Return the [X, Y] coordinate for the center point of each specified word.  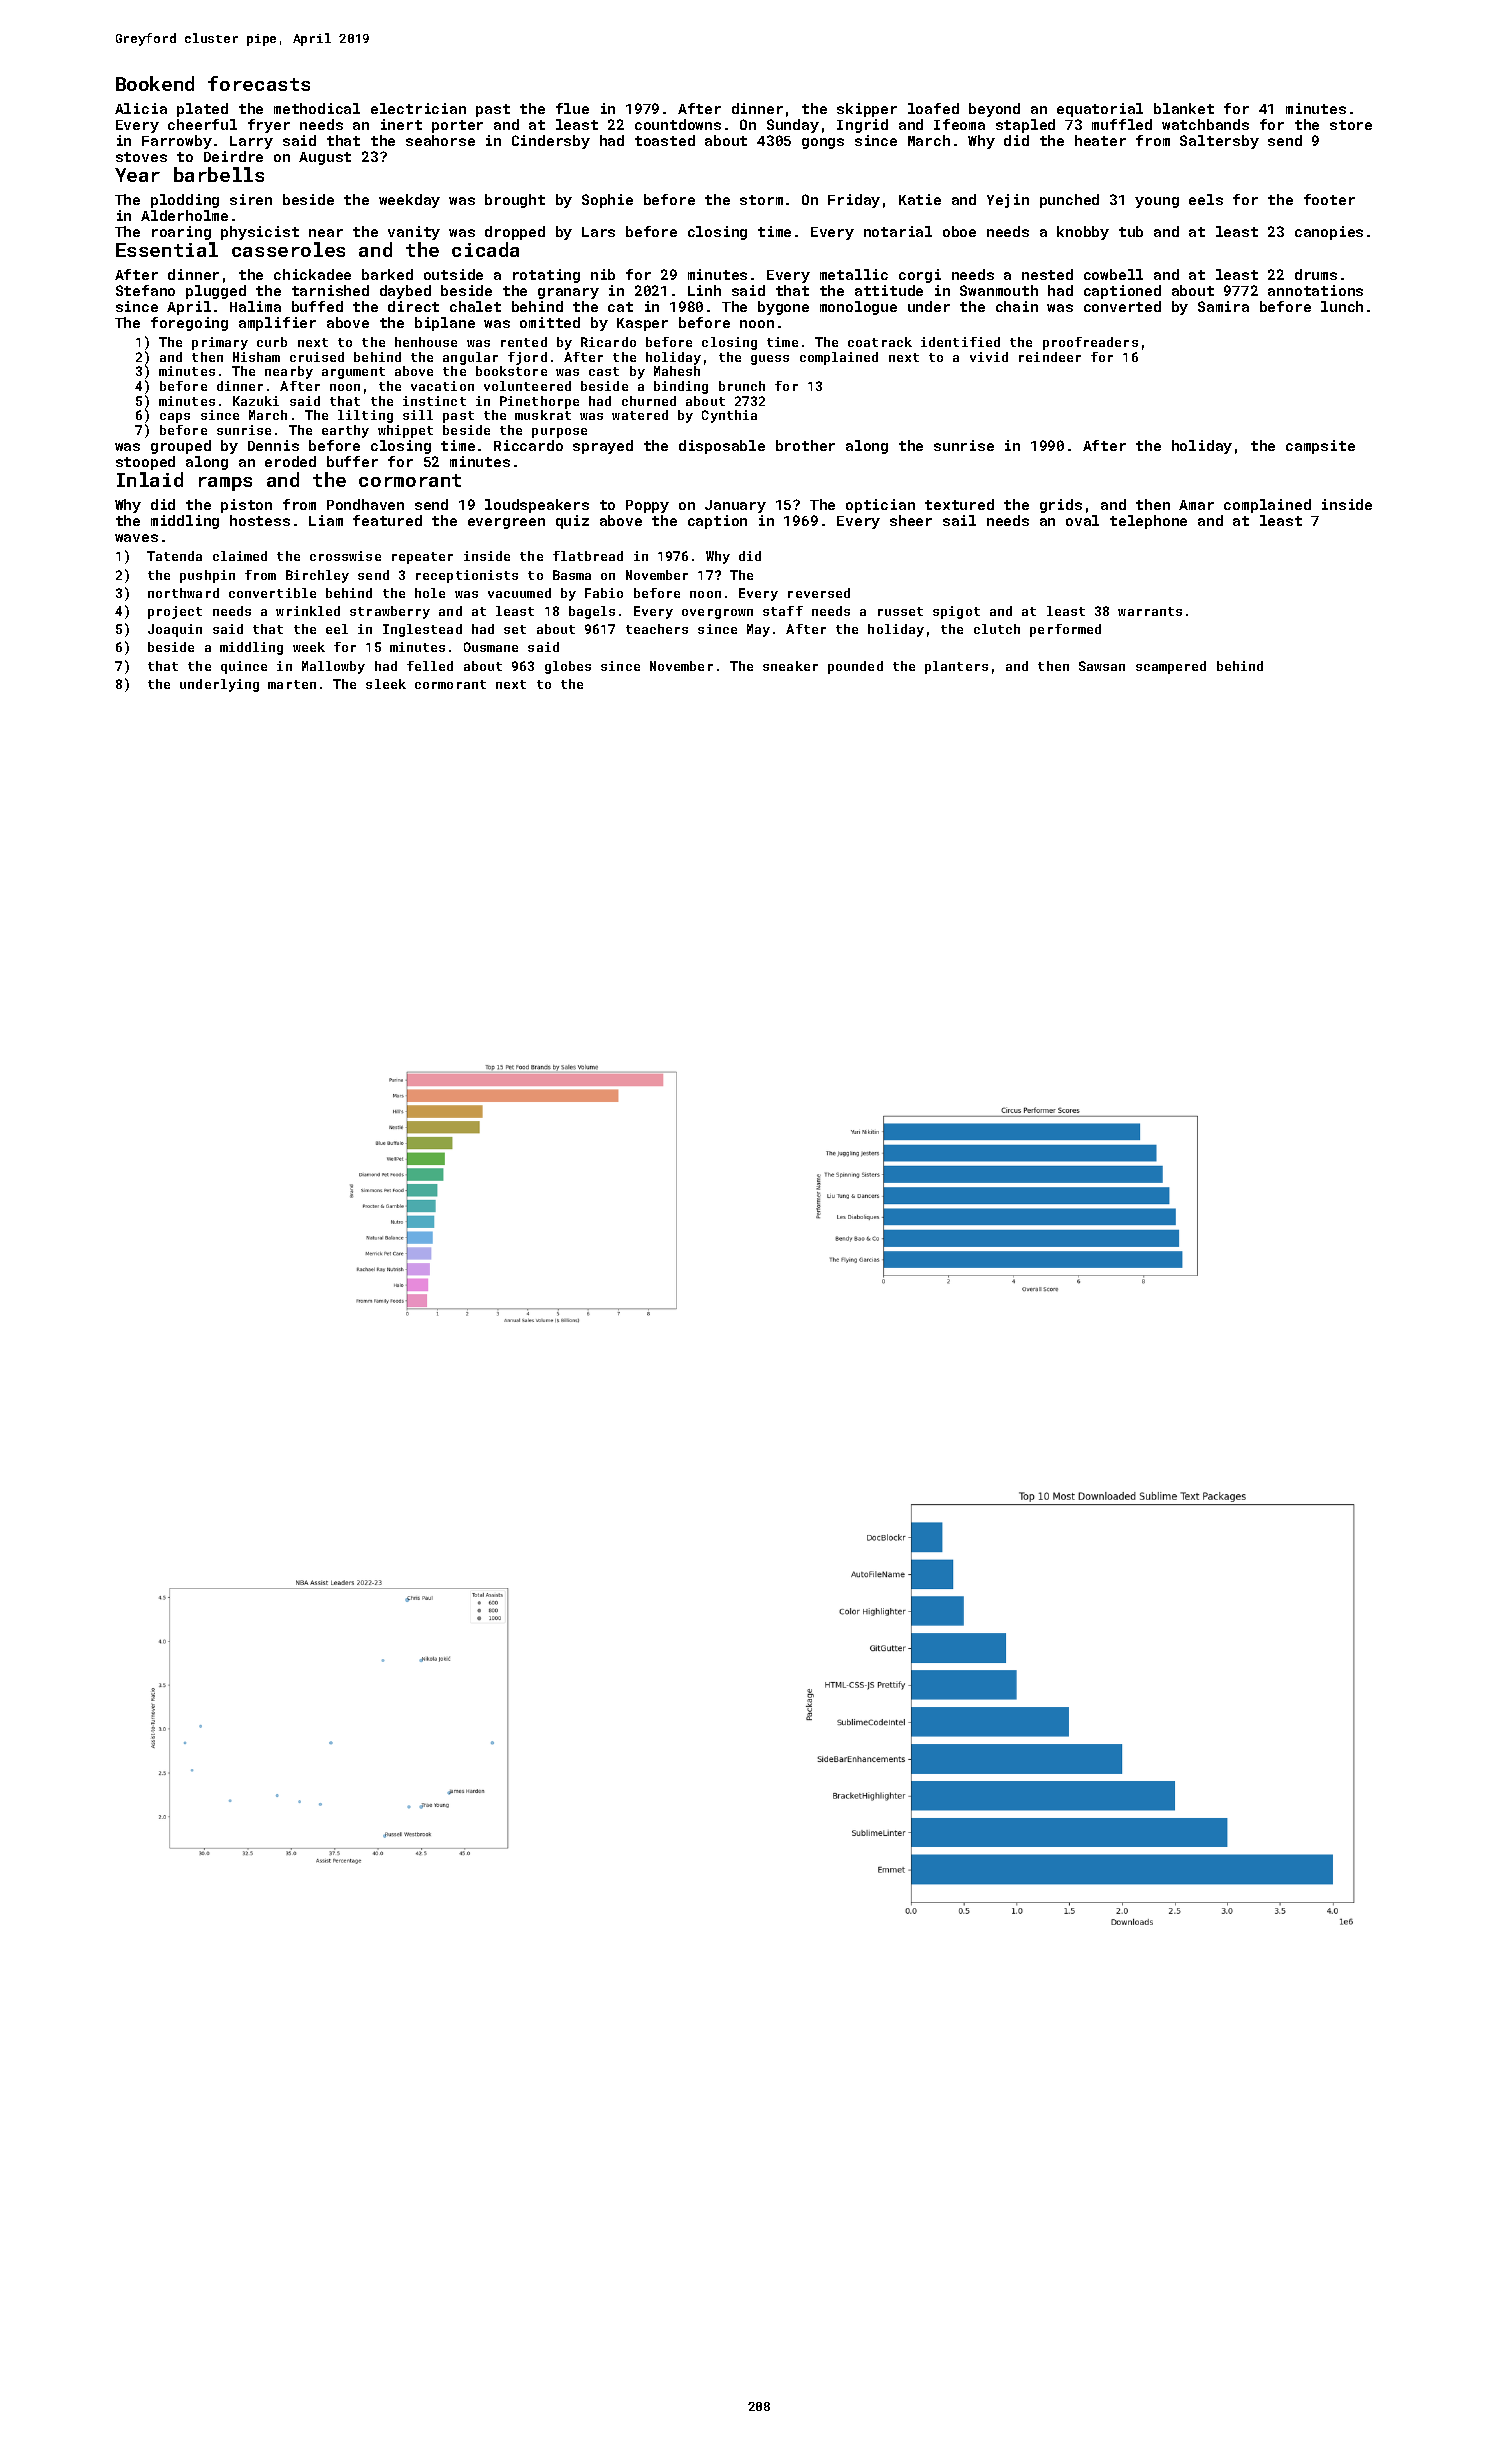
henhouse [426, 342]
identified [960, 342]
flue [572, 108]
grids [1061, 506]
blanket [1184, 108]
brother [805, 445]
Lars [598, 232]
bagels [592, 612]
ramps [225, 484]
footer [1329, 199]
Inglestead [422, 630]
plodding [185, 201]
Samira [1223, 306]
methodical [317, 108]
